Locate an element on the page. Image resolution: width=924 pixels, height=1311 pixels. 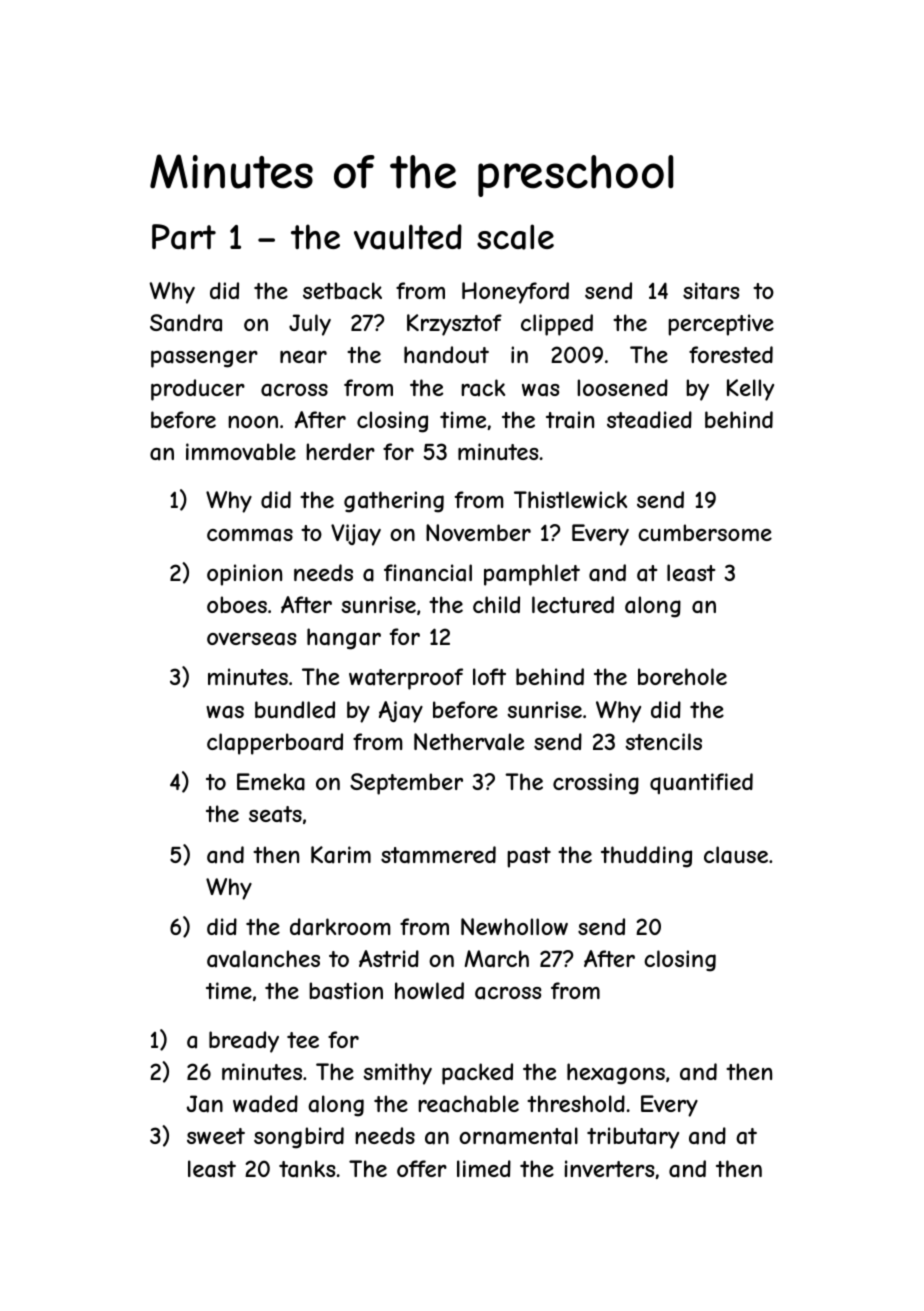
oboes is located at coordinates (237, 604).
